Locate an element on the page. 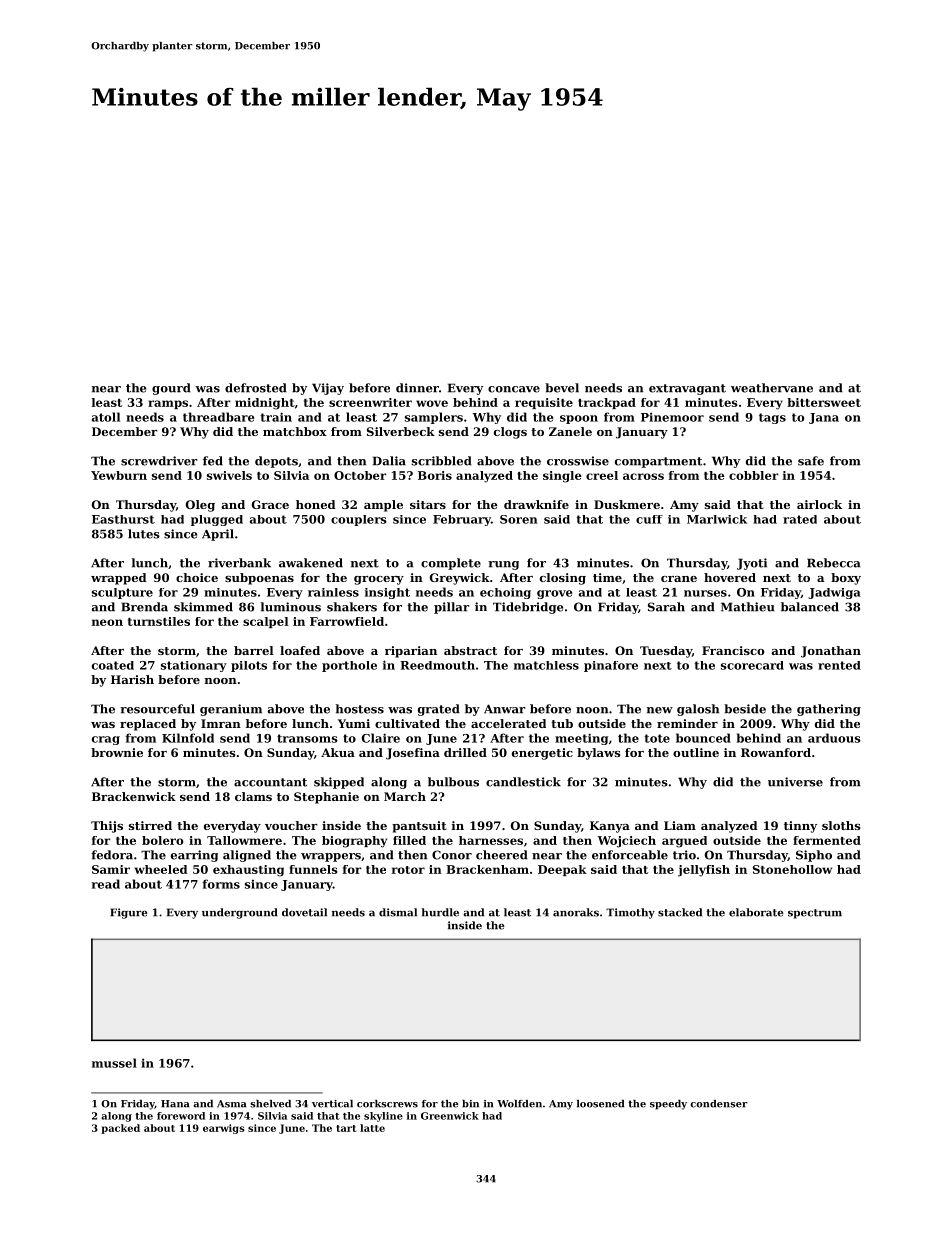 The height and width of the document is (1233, 952). neon is located at coordinates (107, 622).
